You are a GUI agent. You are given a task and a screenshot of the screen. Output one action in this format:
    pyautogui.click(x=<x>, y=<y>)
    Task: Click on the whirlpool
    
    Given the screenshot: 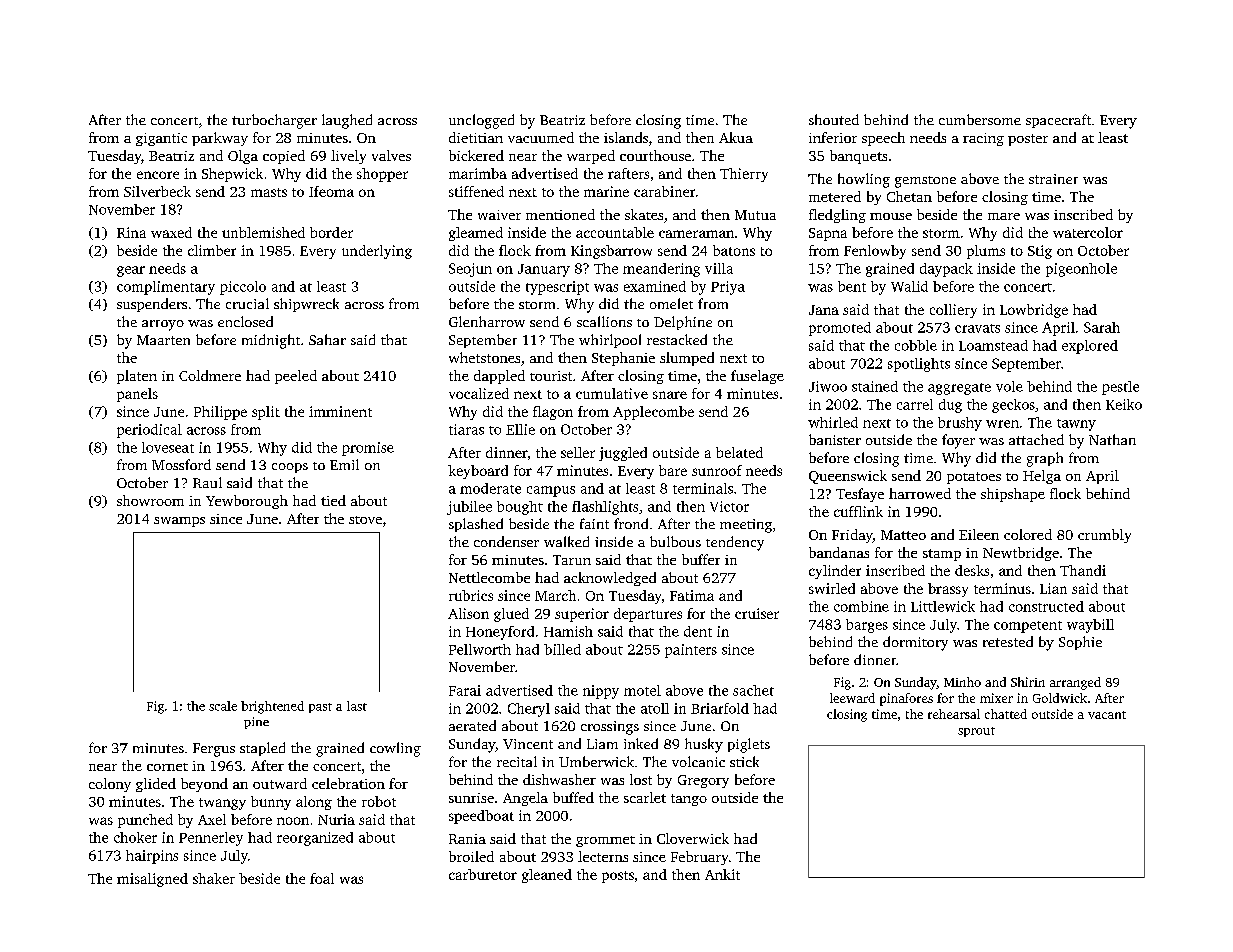 What is the action you would take?
    pyautogui.click(x=610, y=341)
